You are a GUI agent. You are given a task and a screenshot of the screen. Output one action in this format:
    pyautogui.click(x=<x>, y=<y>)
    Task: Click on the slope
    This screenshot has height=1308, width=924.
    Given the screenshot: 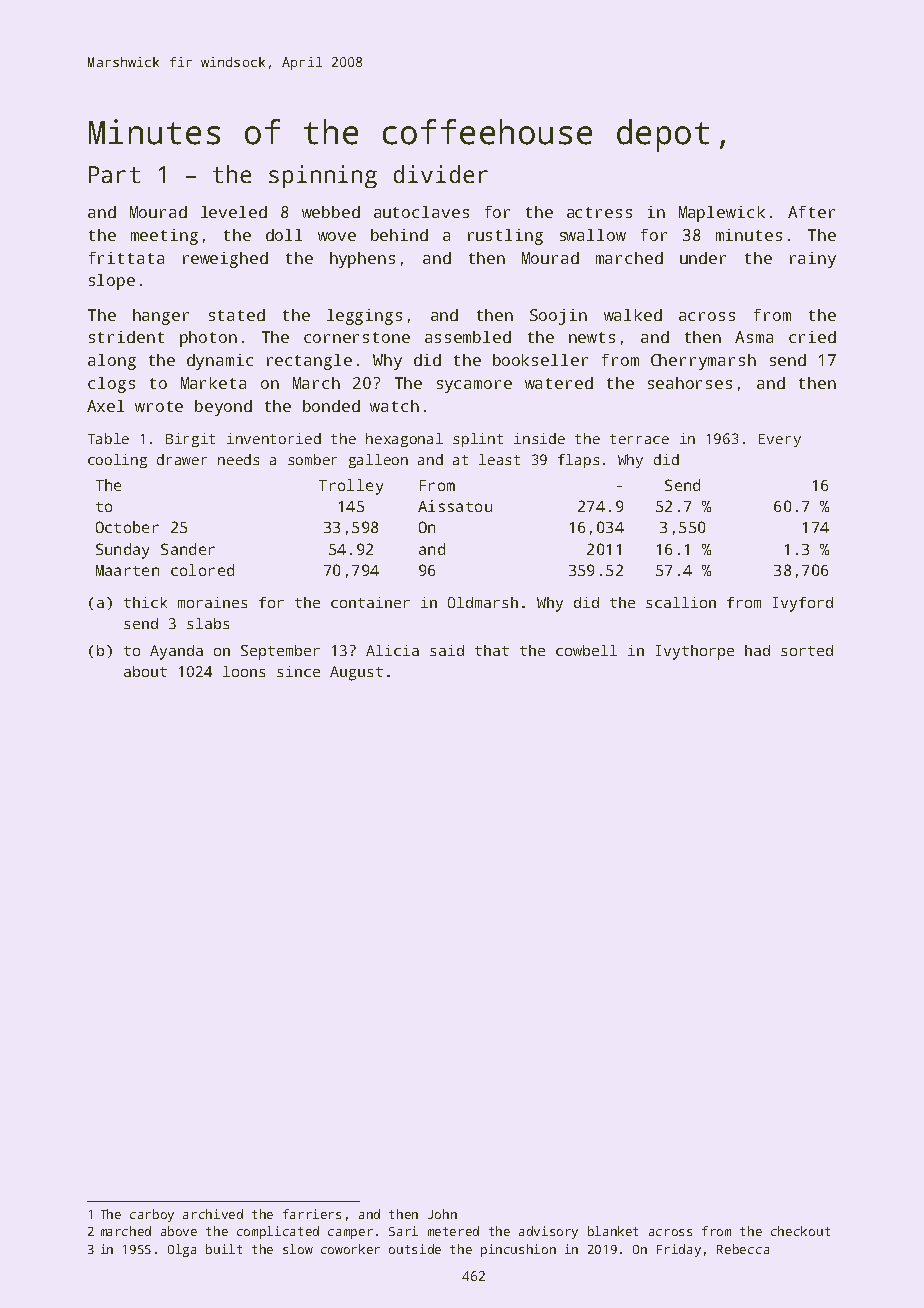 What is the action you would take?
    pyautogui.click(x=112, y=282)
